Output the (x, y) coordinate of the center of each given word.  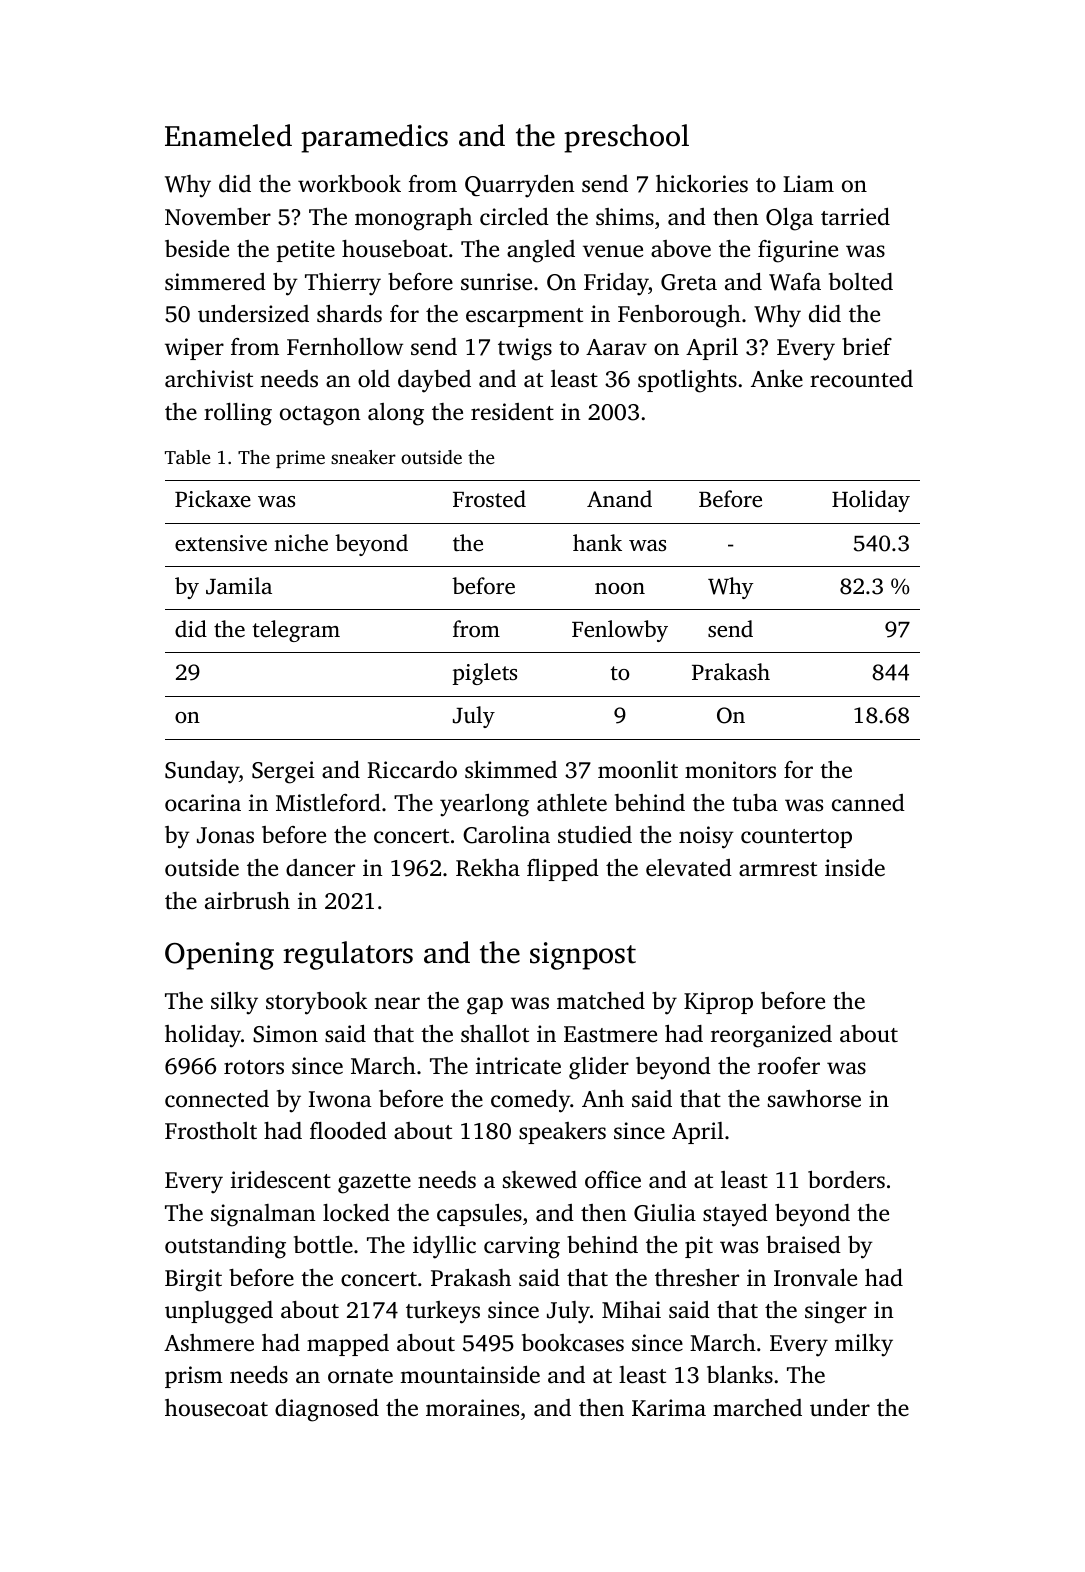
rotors (254, 1067)
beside (197, 249)
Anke (777, 378)
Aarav (616, 347)
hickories (702, 184)
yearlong (484, 805)
